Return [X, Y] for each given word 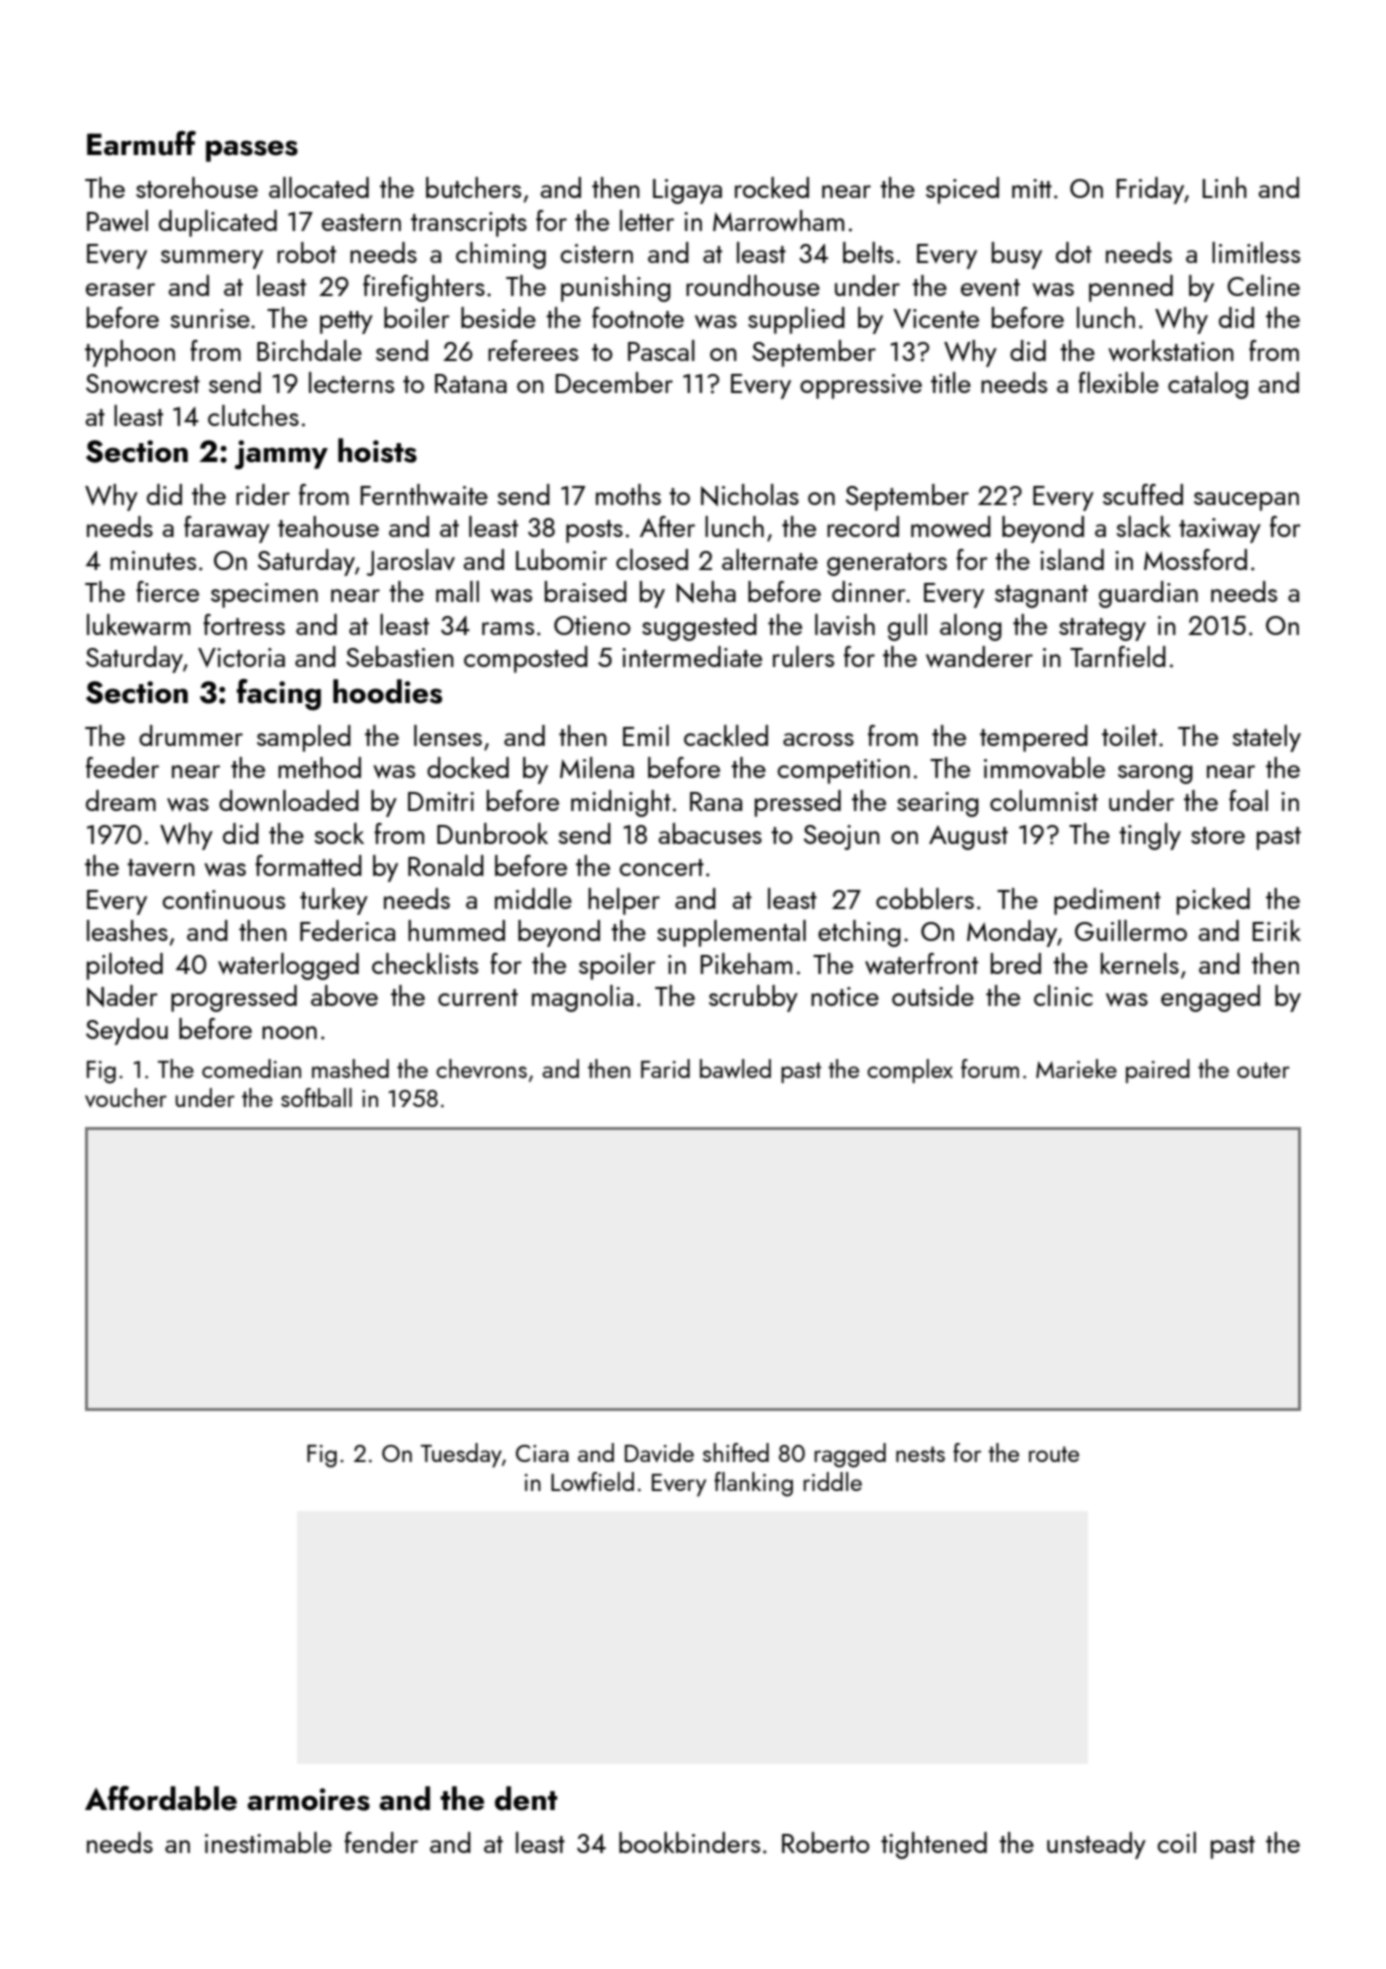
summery [212, 259]
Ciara [542, 1453]
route [1054, 1454]
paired [1158, 1071]
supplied [796, 320]
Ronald [446, 865]
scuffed [1143, 494]
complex [910, 1071]
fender [381, 1842]
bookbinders [689, 1842]
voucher [126, 1097]
